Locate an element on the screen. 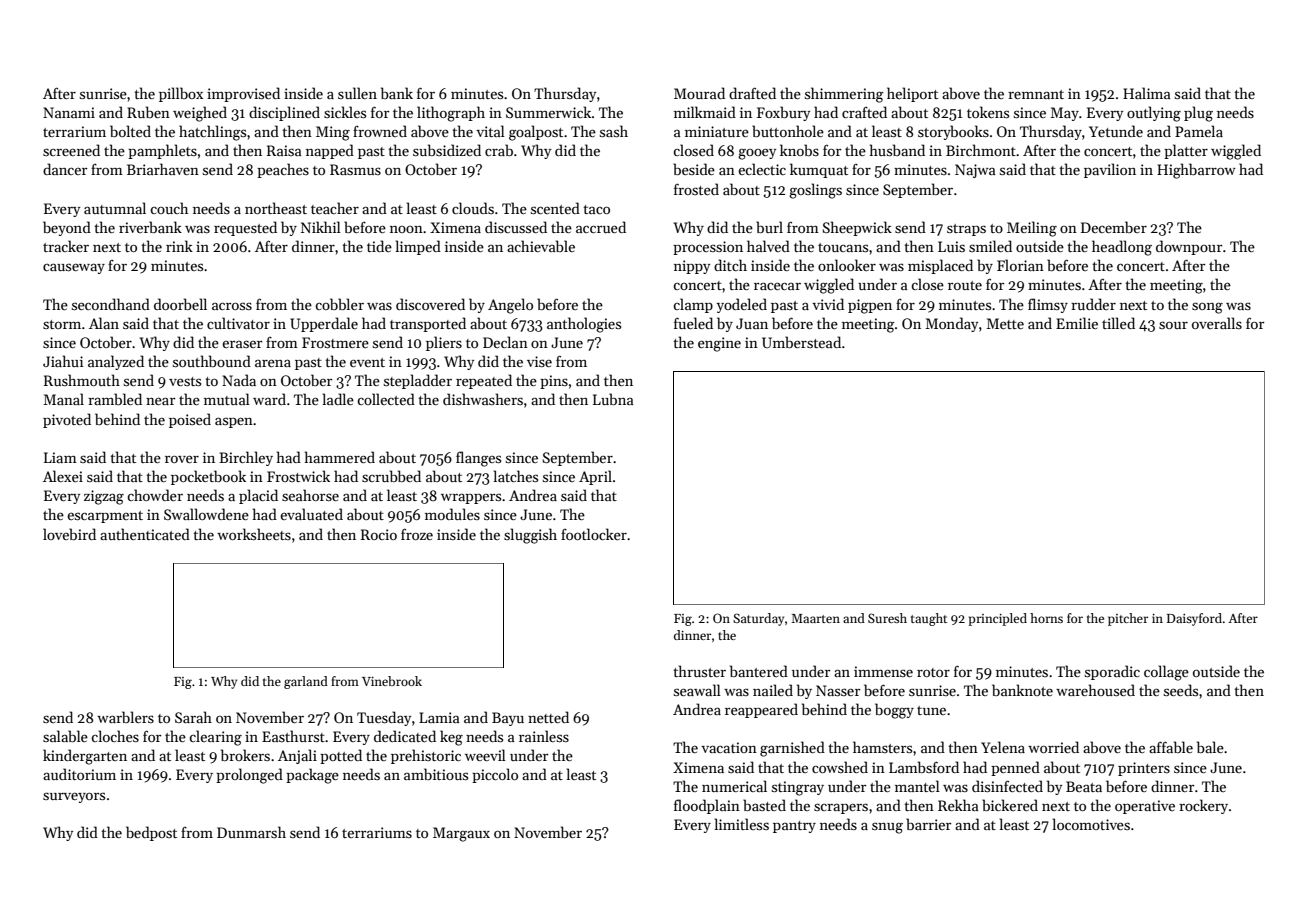 The height and width of the screenshot is (924, 1308). anthologies is located at coordinates (584, 325).
